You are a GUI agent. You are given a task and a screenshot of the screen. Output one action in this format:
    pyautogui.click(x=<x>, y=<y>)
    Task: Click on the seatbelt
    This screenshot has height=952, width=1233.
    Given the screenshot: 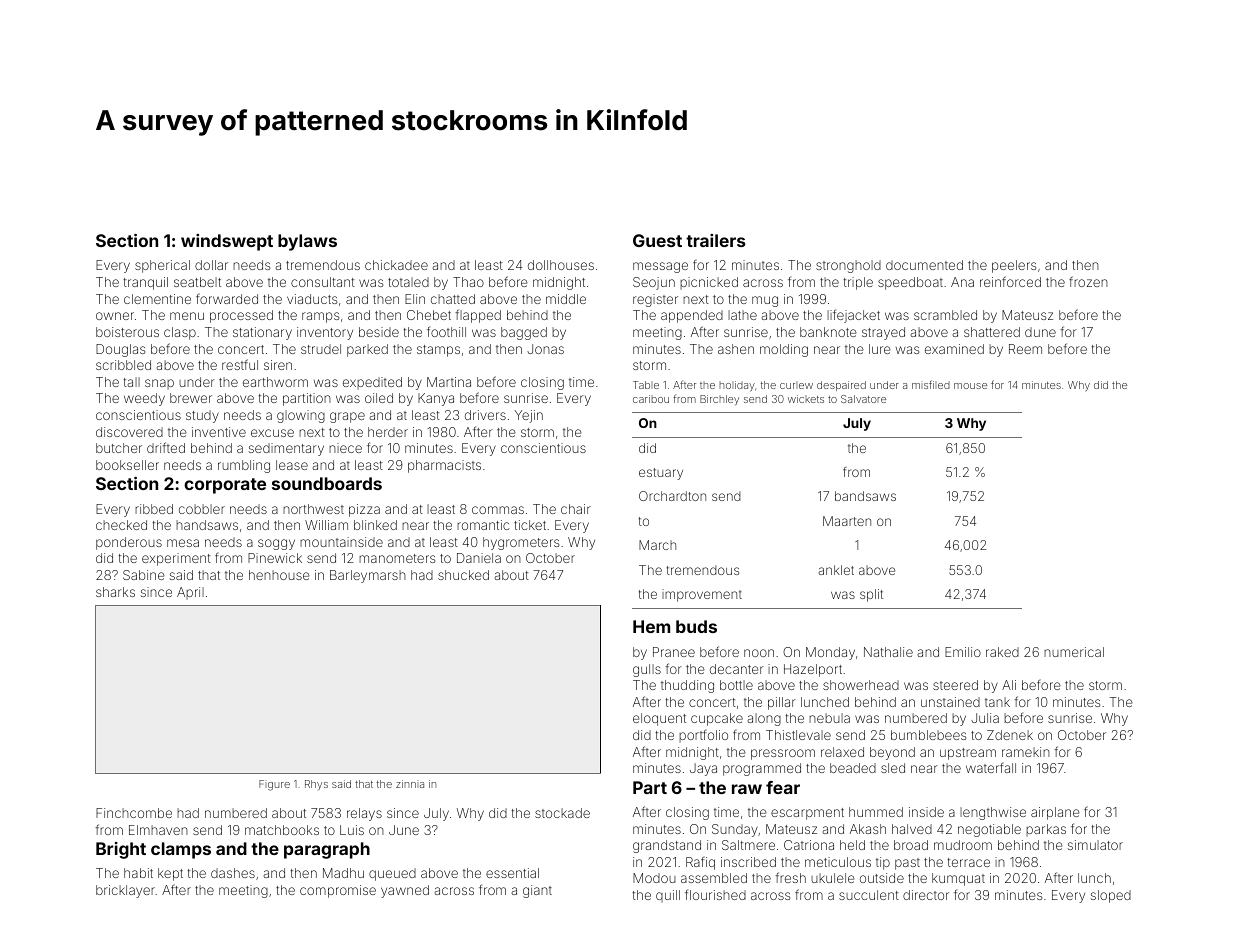 What is the action you would take?
    pyautogui.click(x=197, y=282)
